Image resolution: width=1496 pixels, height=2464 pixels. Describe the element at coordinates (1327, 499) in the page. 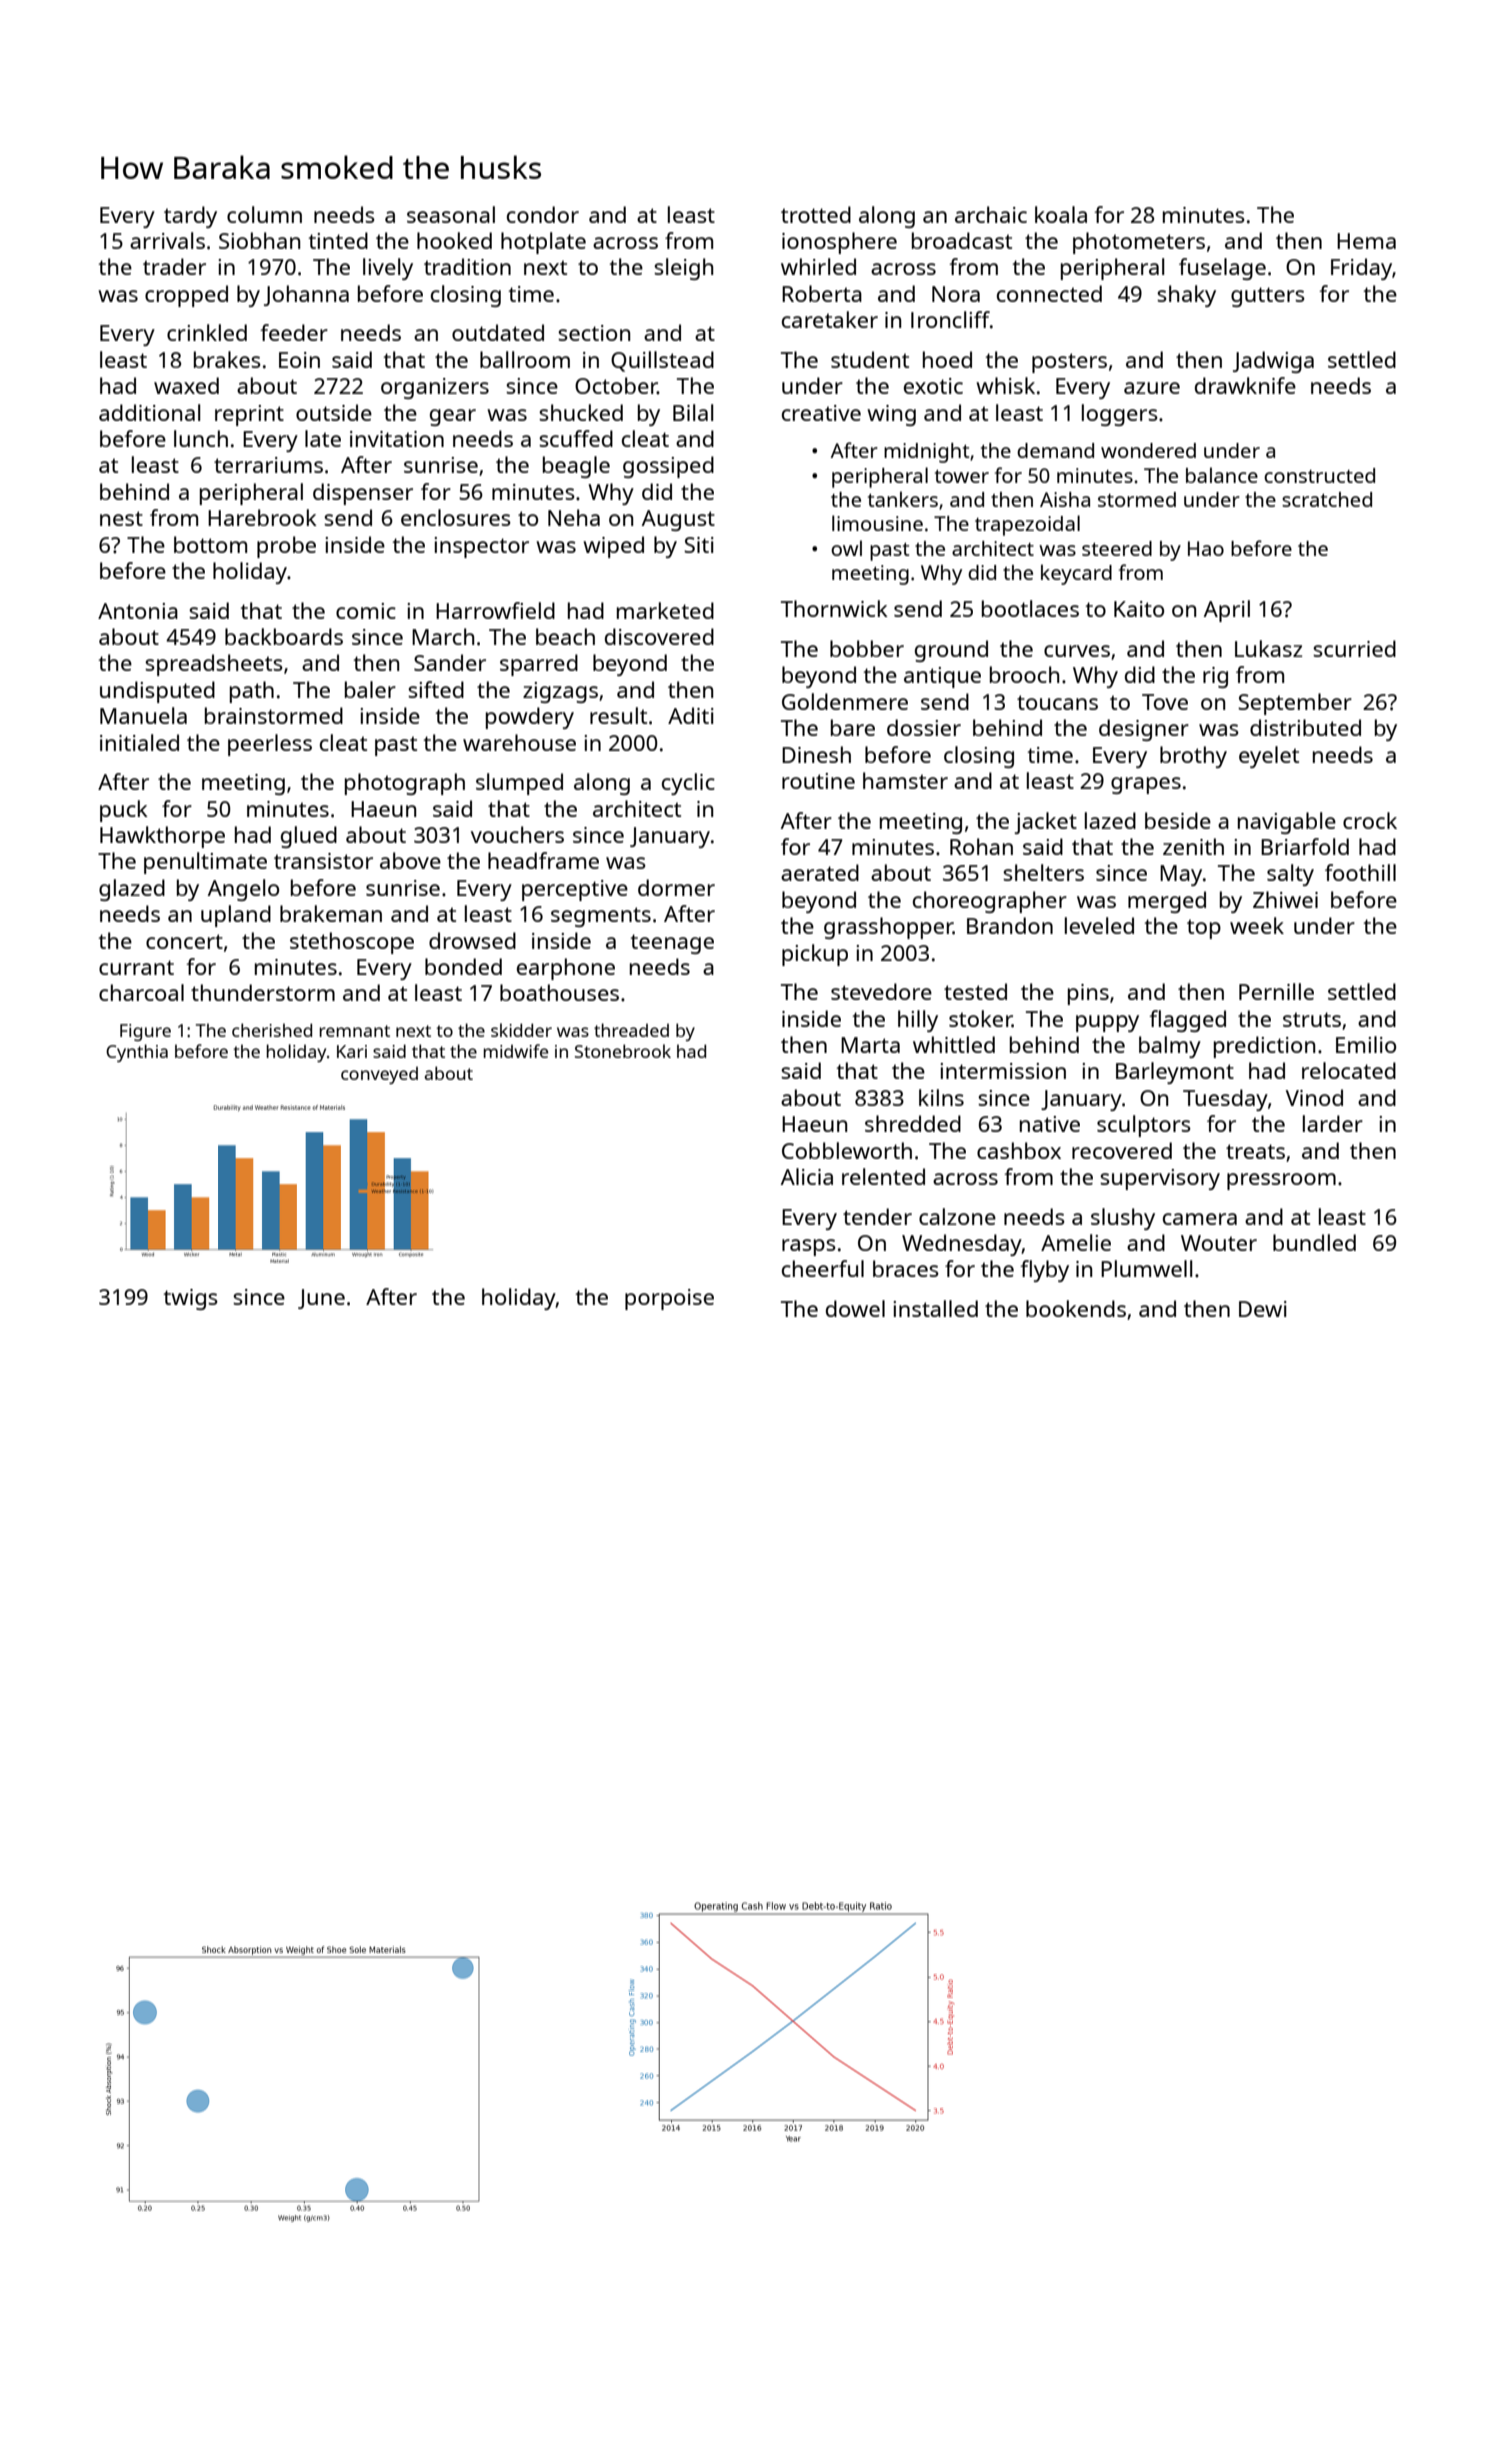

I see `scratched` at that location.
